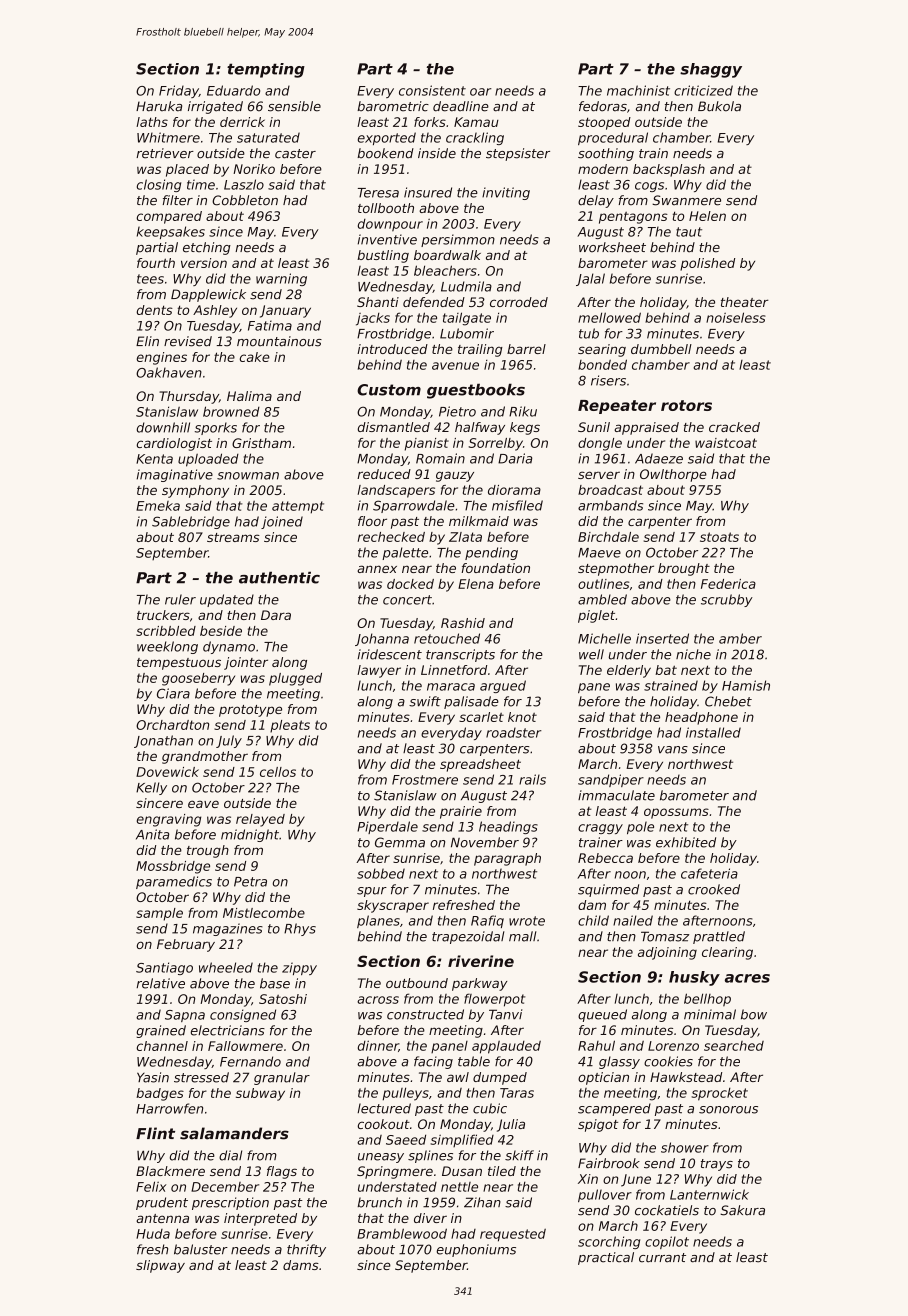 This screenshot has width=908, height=1316. Describe the element at coordinates (266, 70) in the screenshot. I see `tempting` at that location.
